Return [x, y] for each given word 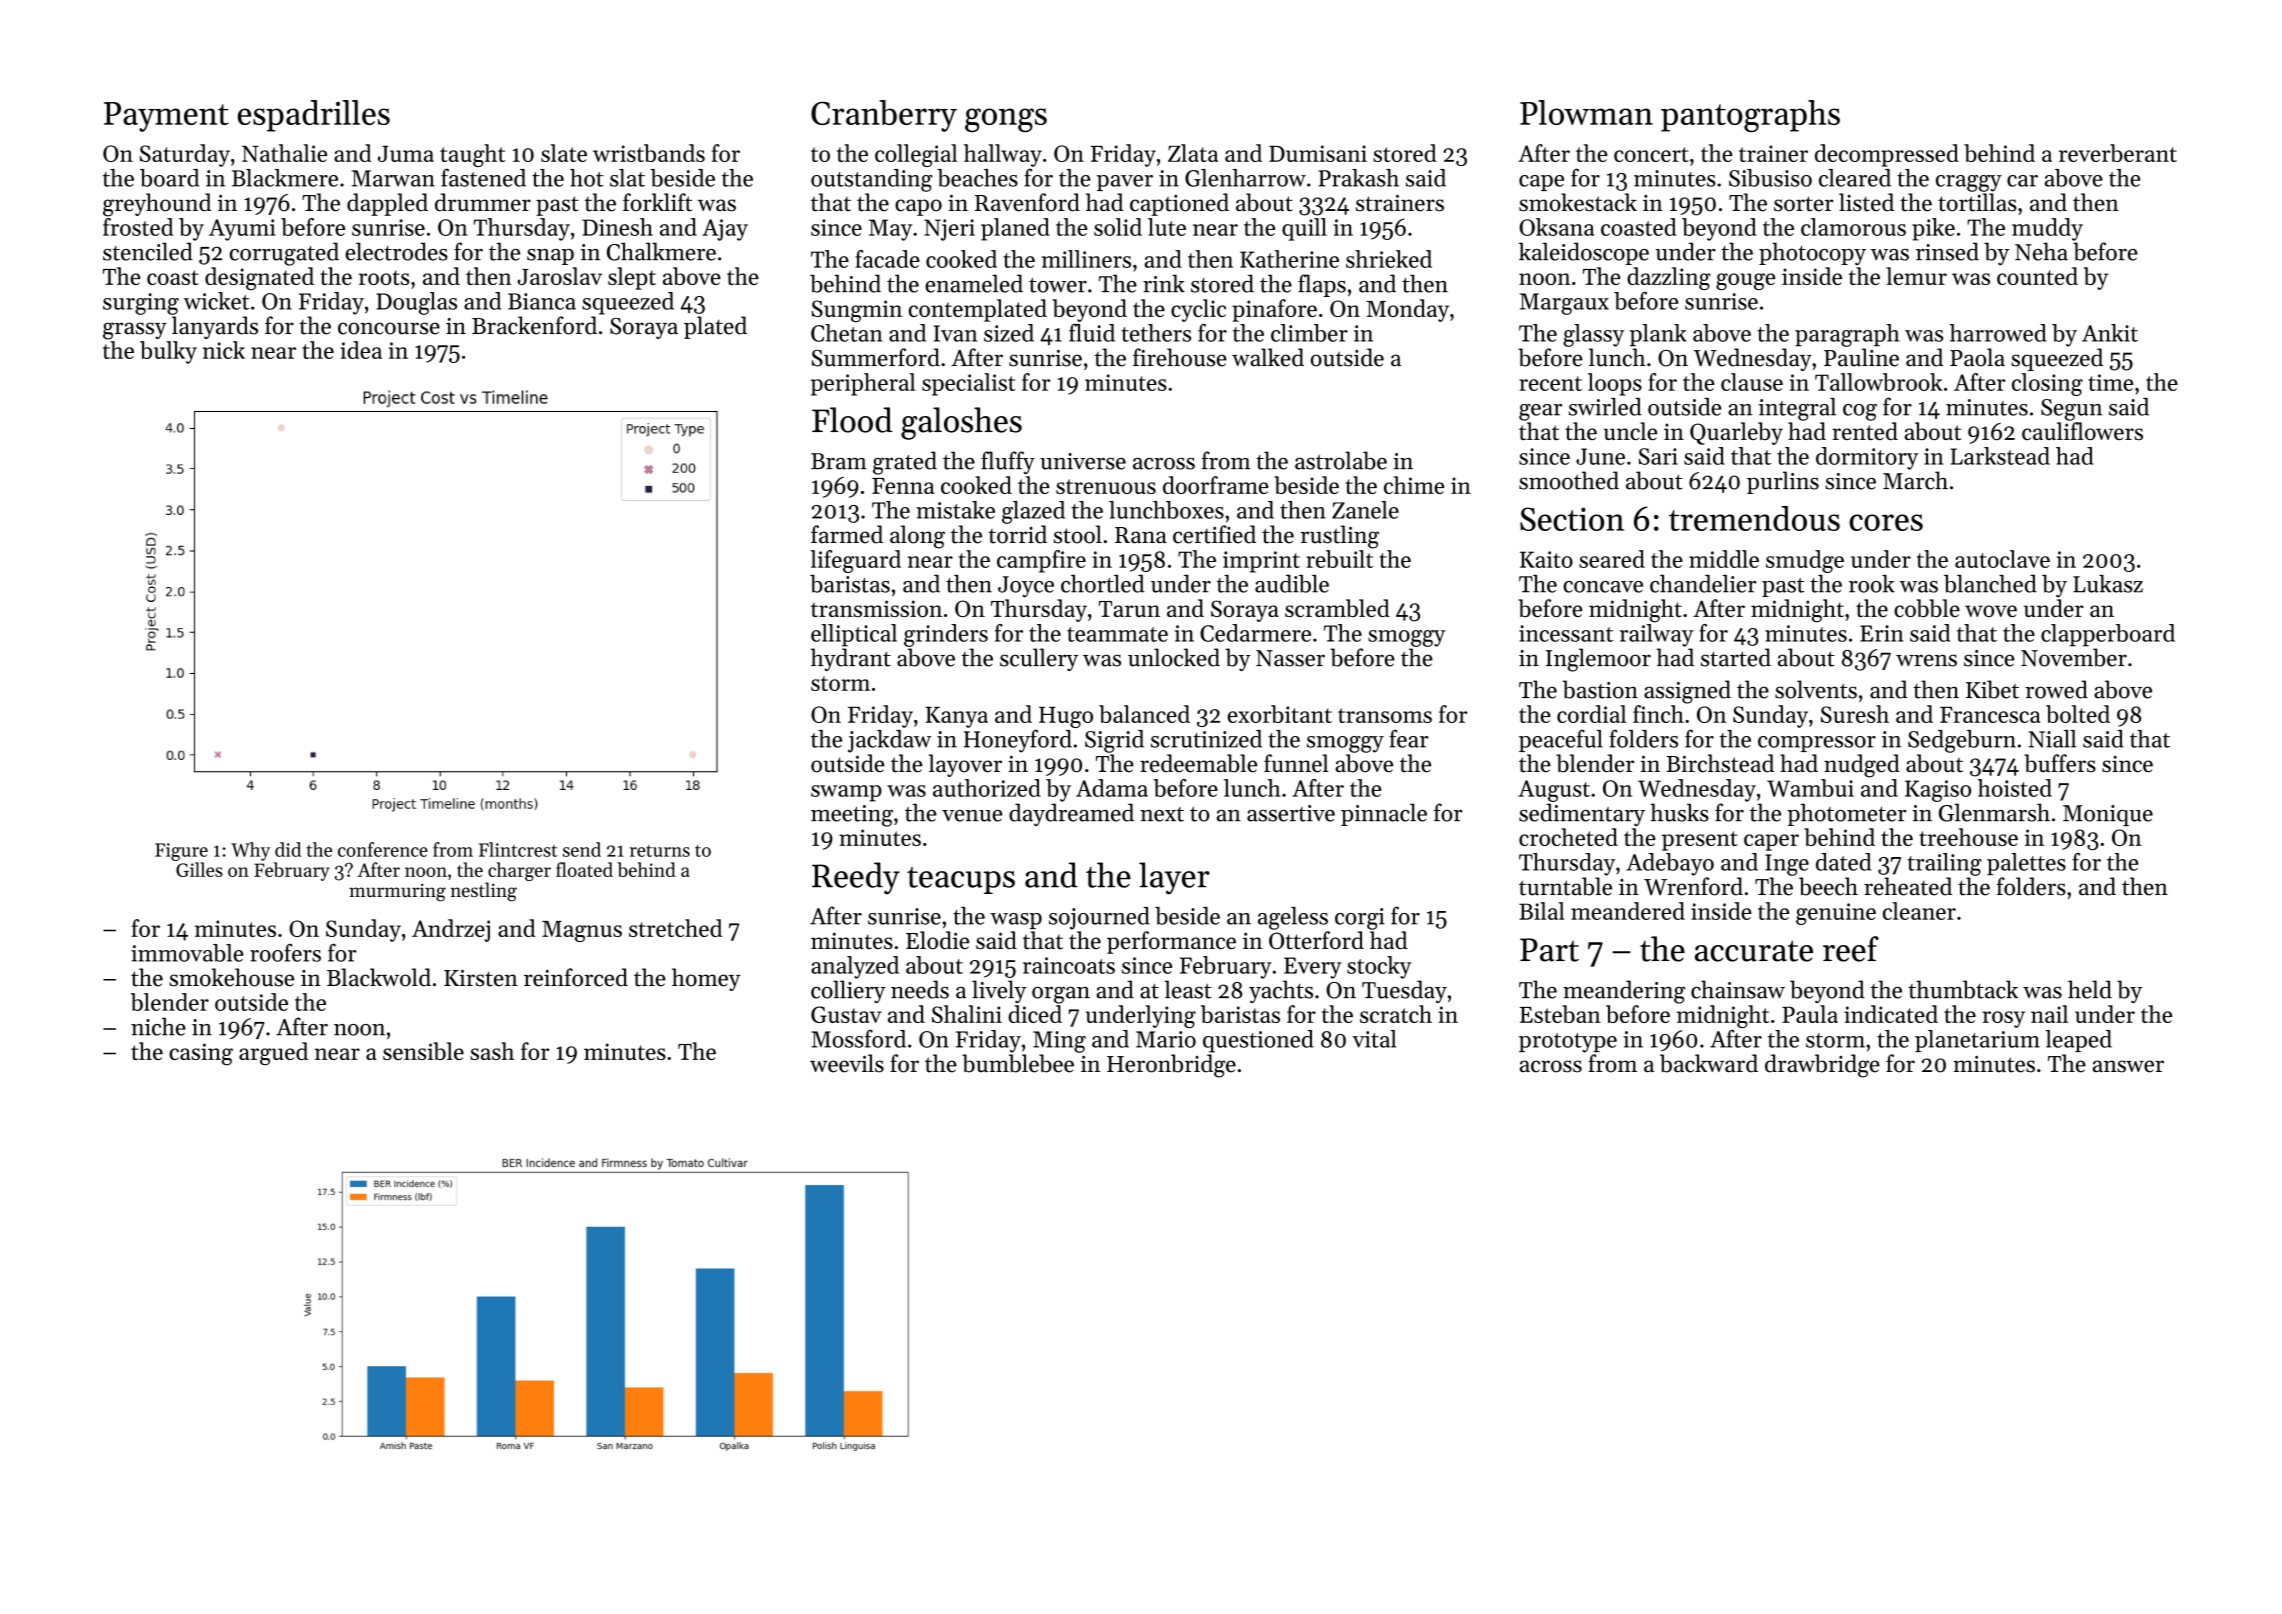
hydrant [851, 659]
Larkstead [2000, 456]
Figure [181, 852]
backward [1709, 1063]
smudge [1805, 561]
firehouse [1180, 357]
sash [492, 1051]
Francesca [1990, 715]
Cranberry [884, 116]
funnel [1296, 763]
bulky [168, 352]
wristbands [649, 153]
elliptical [854, 635]
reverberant [2118, 153]
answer [2128, 1066]
